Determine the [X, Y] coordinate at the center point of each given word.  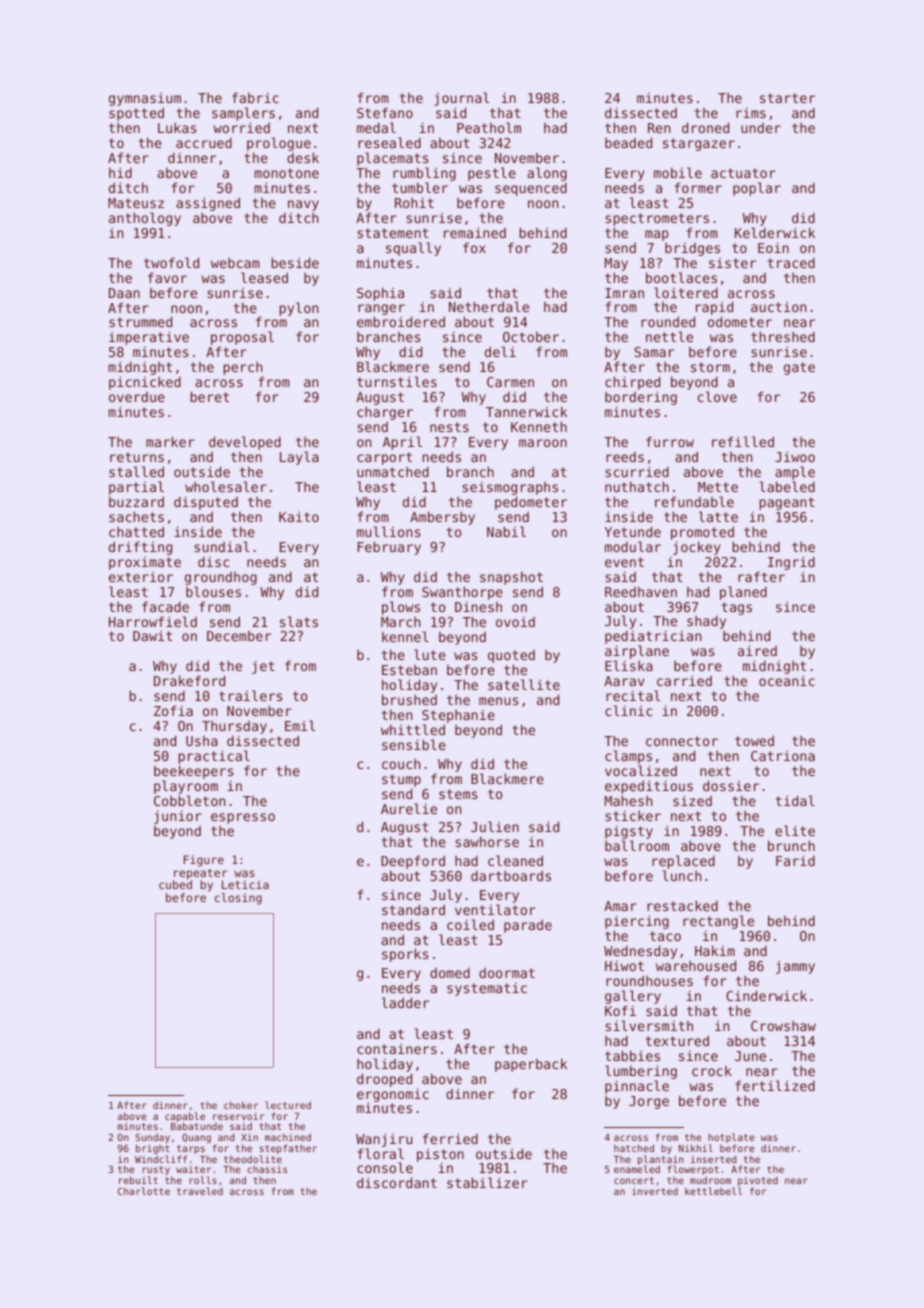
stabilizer [487, 1182]
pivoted [758, 1181]
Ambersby [442, 518]
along [547, 174]
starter [787, 98]
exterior [141, 576]
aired [757, 650]
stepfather [288, 1149]
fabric [255, 97]
